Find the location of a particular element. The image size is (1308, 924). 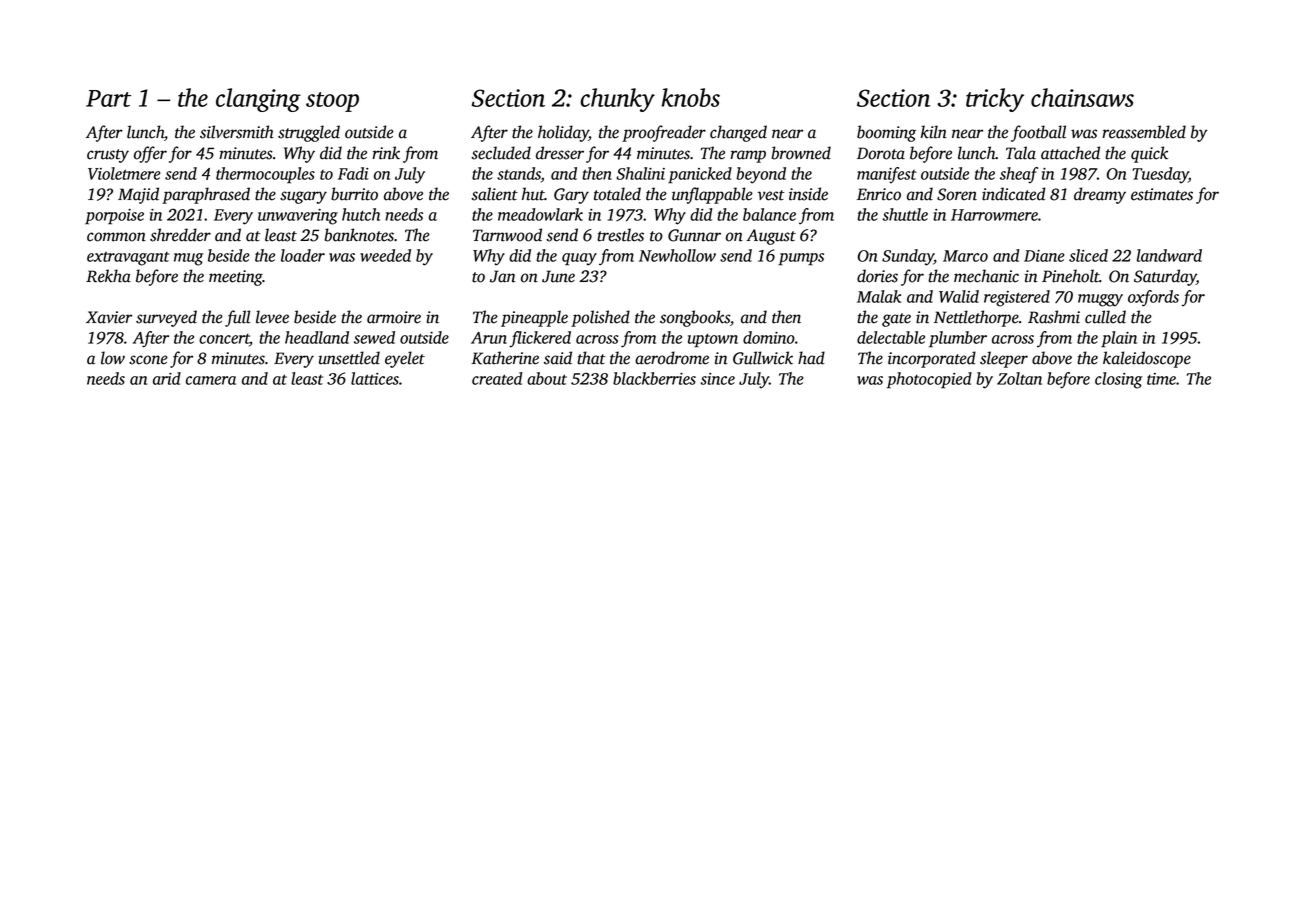

reassembled is located at coordinates (1144, 132).
